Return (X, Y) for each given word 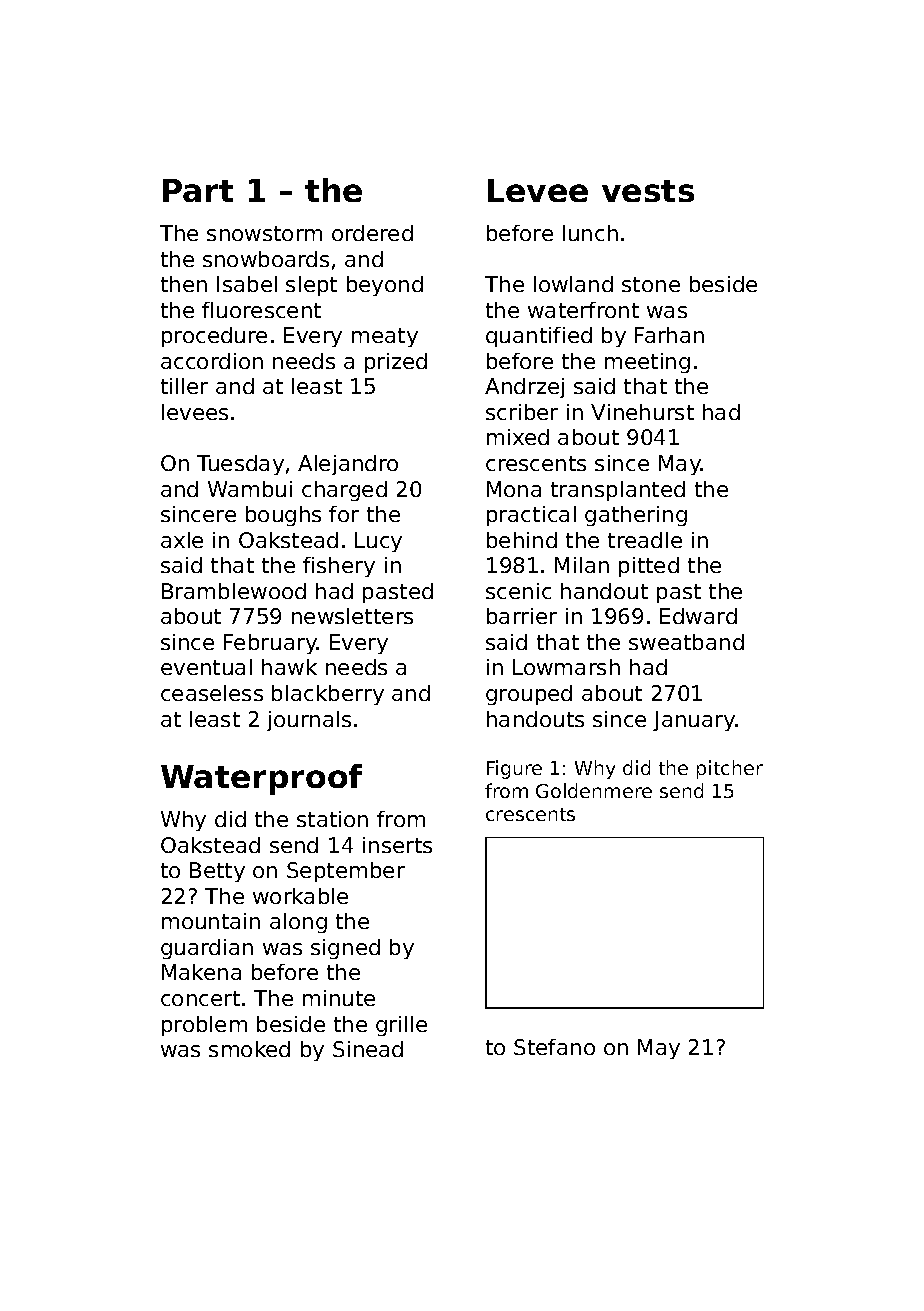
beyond (385, 286)
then (184, 284)
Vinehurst (642, 412)
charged (344, 491)
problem (204, 1026)
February (270, 644)
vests (648, 191)
